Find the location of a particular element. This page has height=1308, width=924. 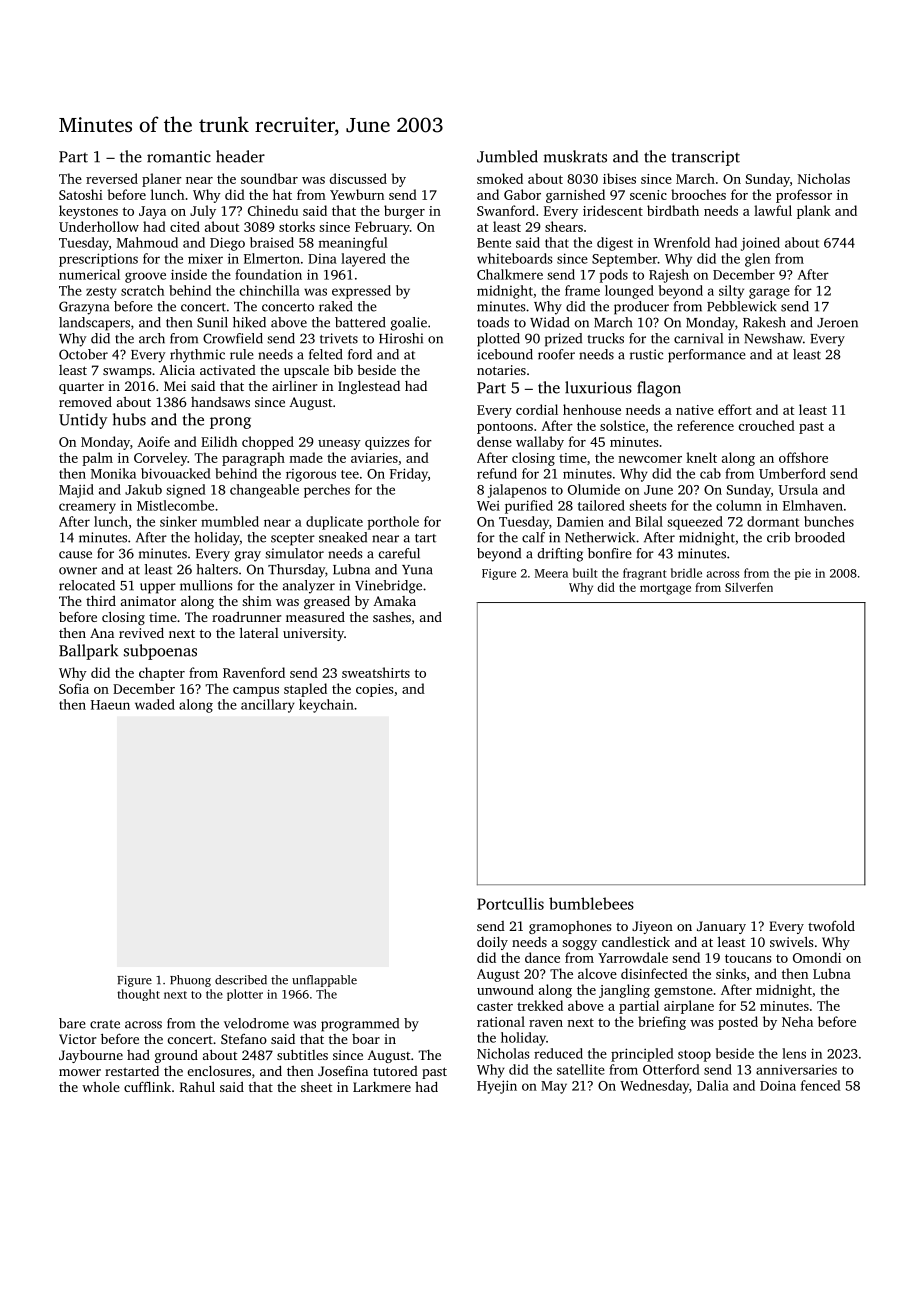

Jiyeon is located at coordinates (652, 927).
